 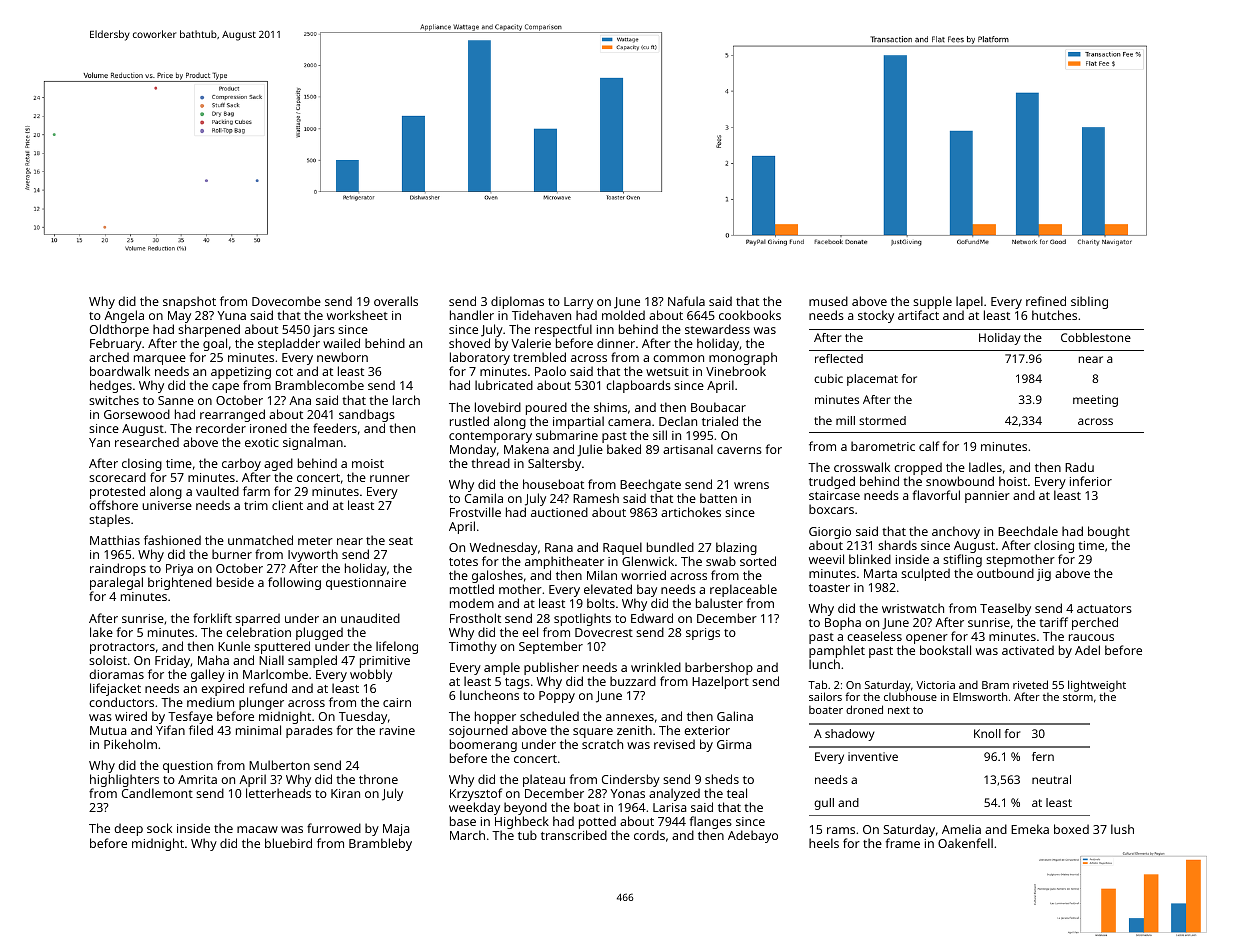 What do you see at coordinates (736, 371) in the screenshot?
I see `Vinebrook` at bounding box center [736, 371].
